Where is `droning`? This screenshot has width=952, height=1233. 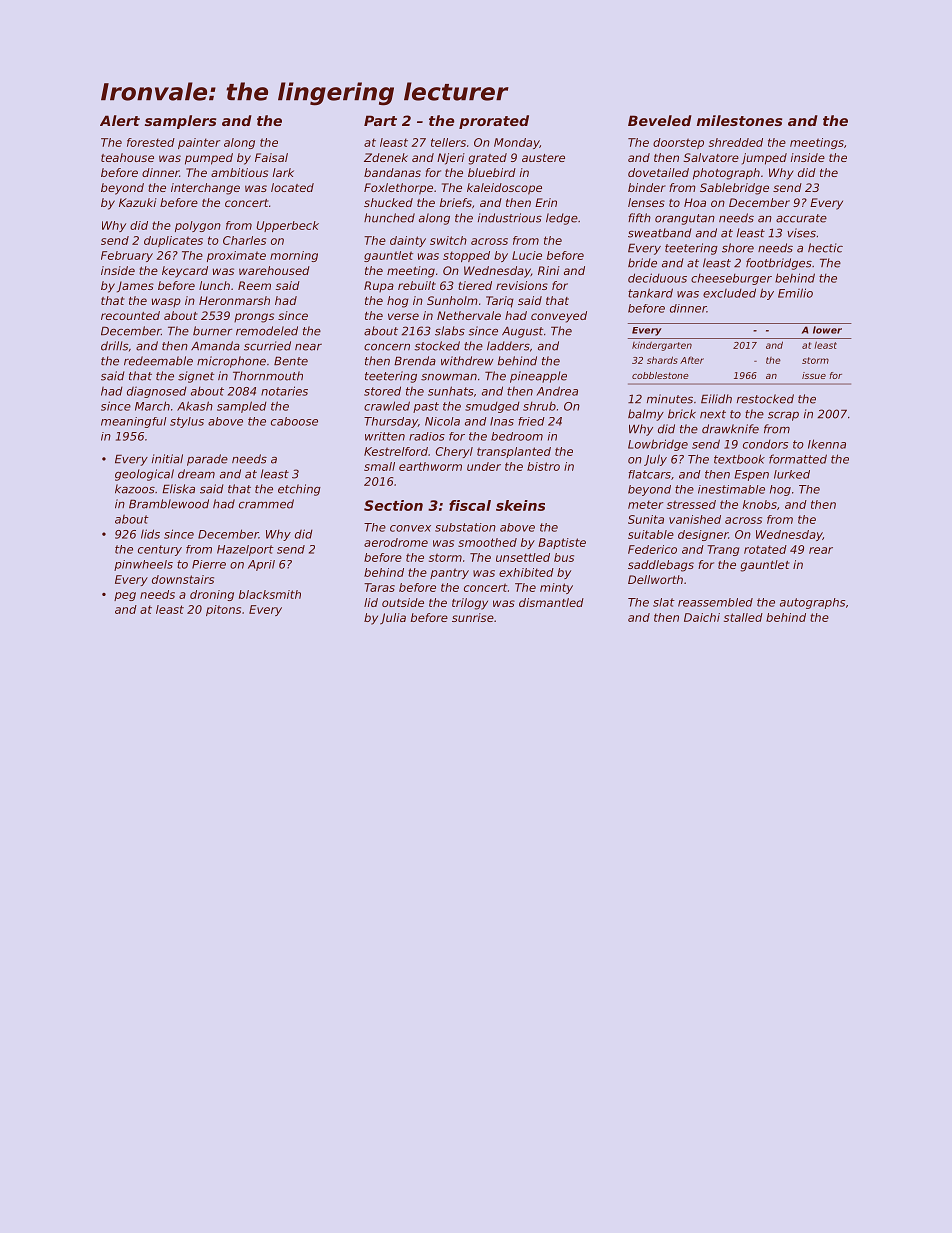 droning is located at coordinates (212, 595).
